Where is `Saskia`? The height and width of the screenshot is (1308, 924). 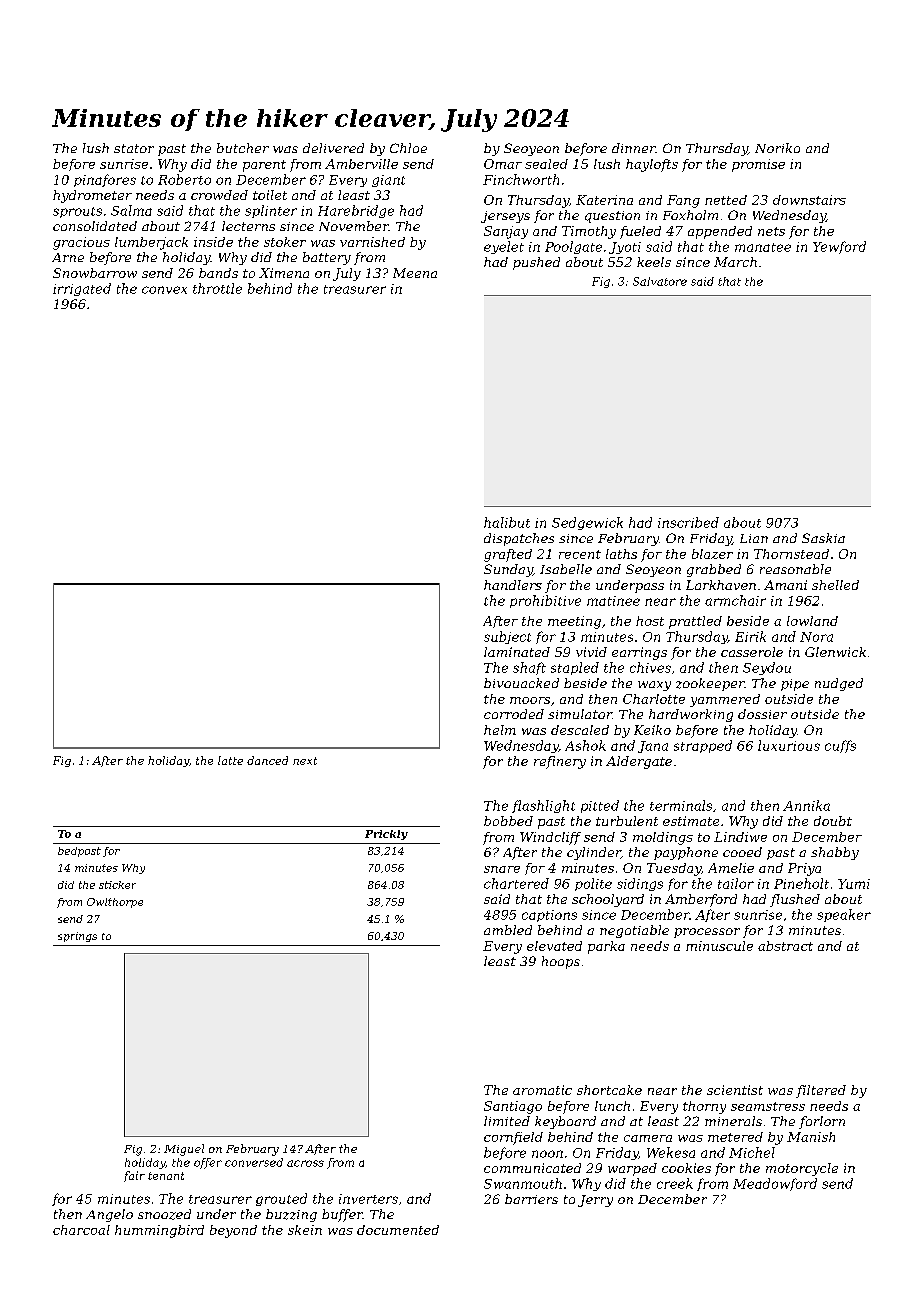 Saskia is located at coordinates (823, 538).
